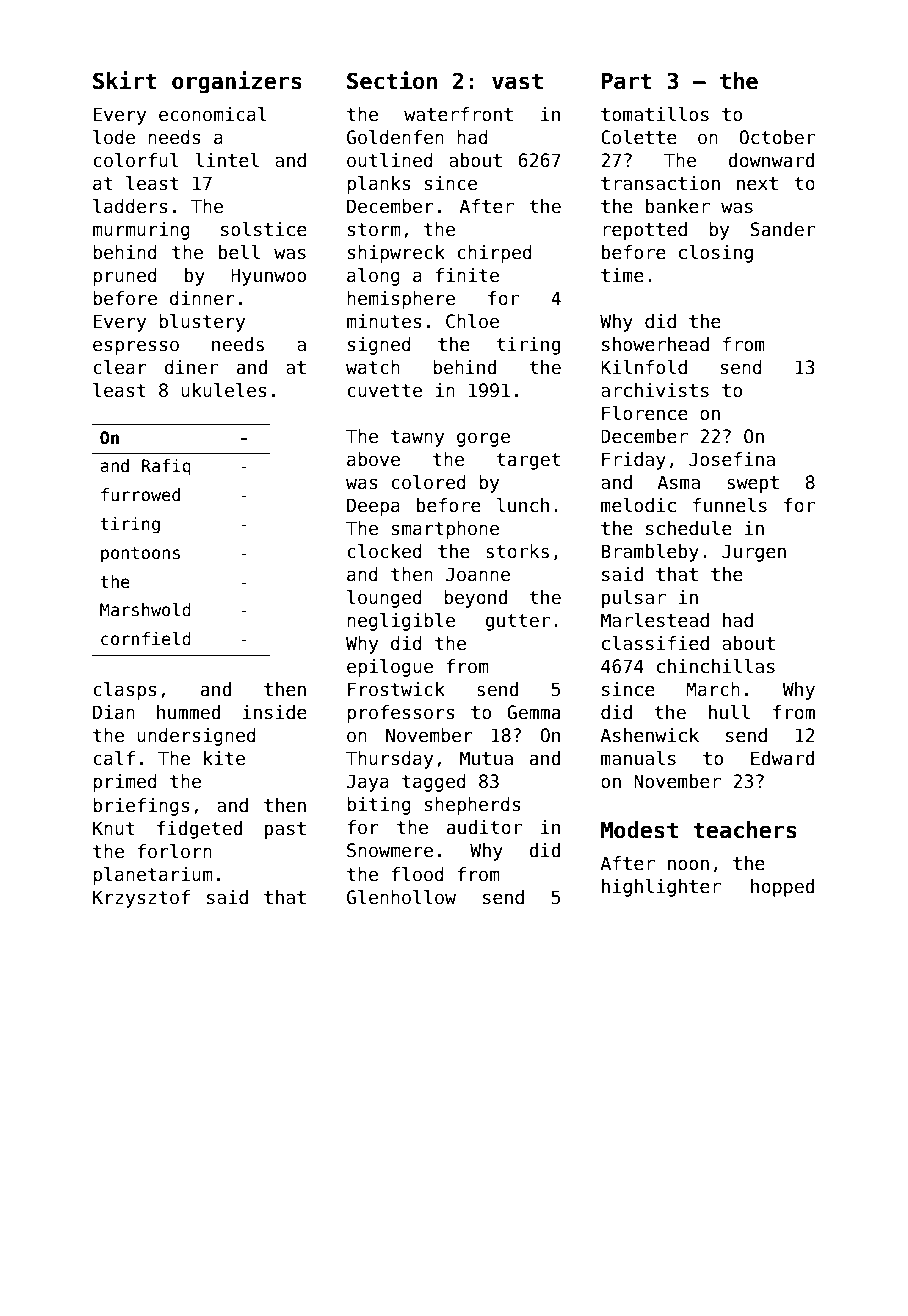 The width and height of the image is (908, 1316). I want to click on pontoons, so click(140, 555).
